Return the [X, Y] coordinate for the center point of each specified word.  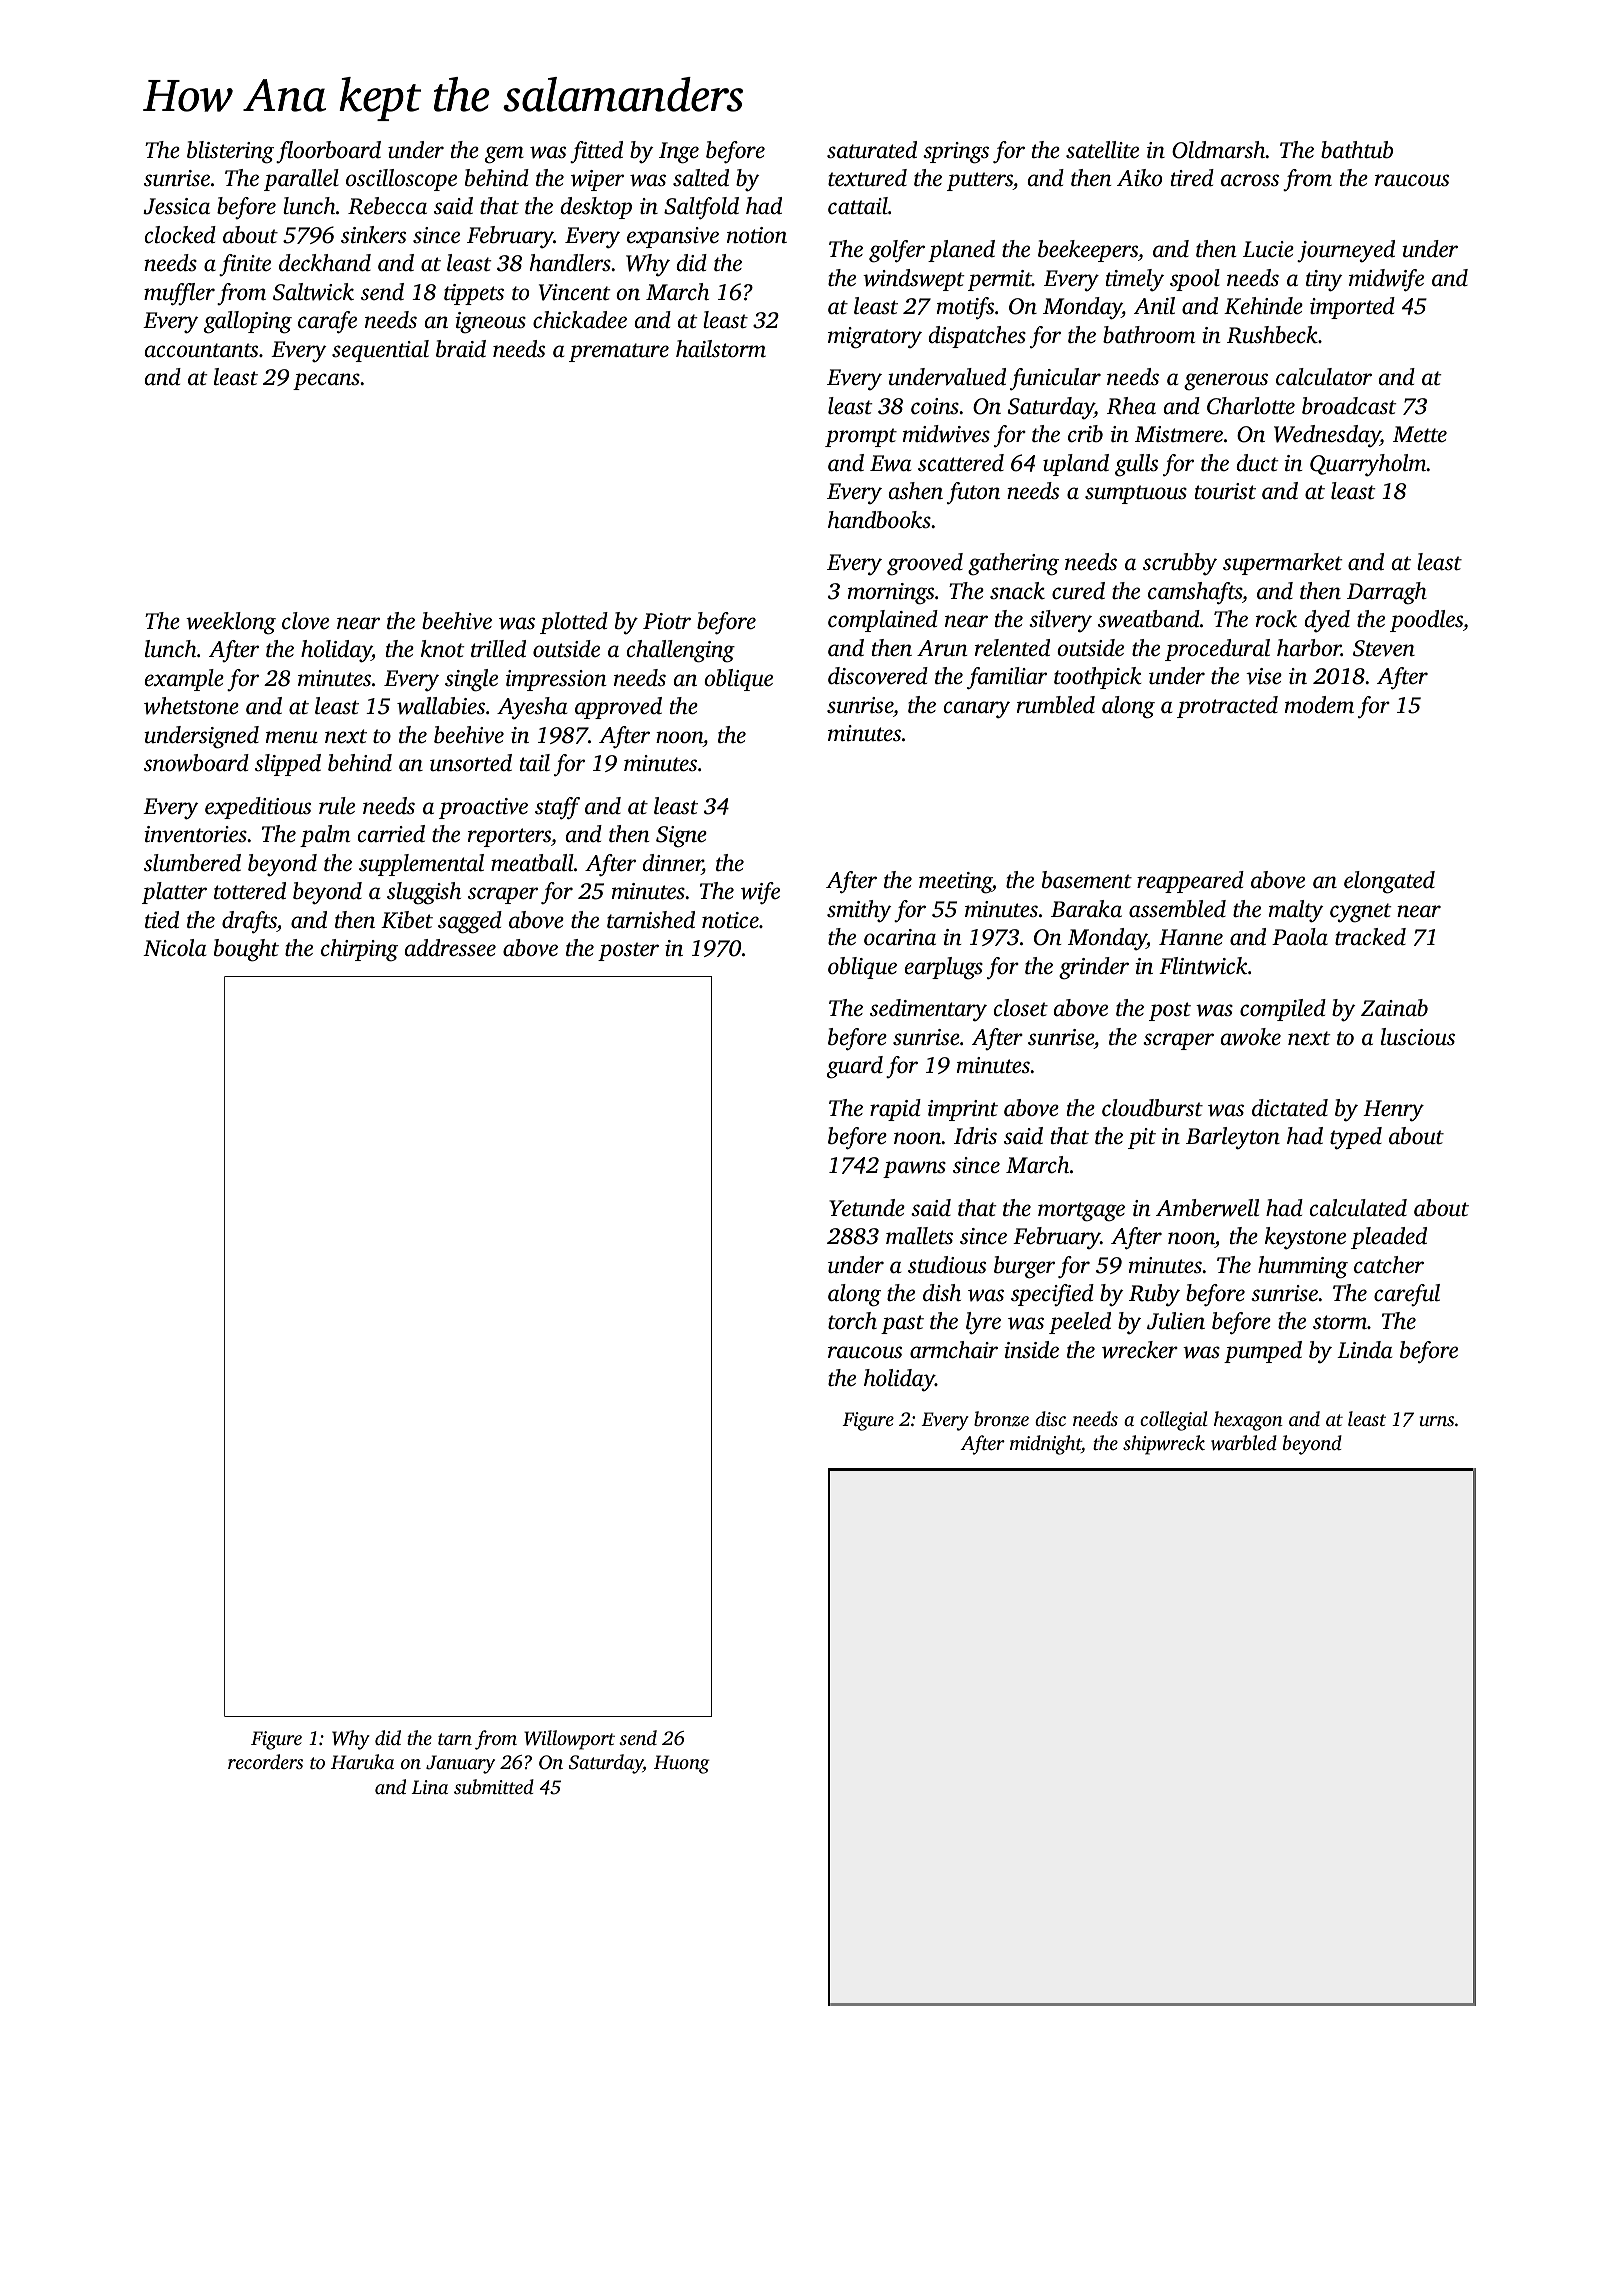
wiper [597, 180]
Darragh [1387, 593]
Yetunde [867, 1208]
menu [292, 737]
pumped [1263, 1352]
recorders [265, 1761]
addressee [450, 948]
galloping [248, 322]
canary [977, 710]
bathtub [1357, 150]
